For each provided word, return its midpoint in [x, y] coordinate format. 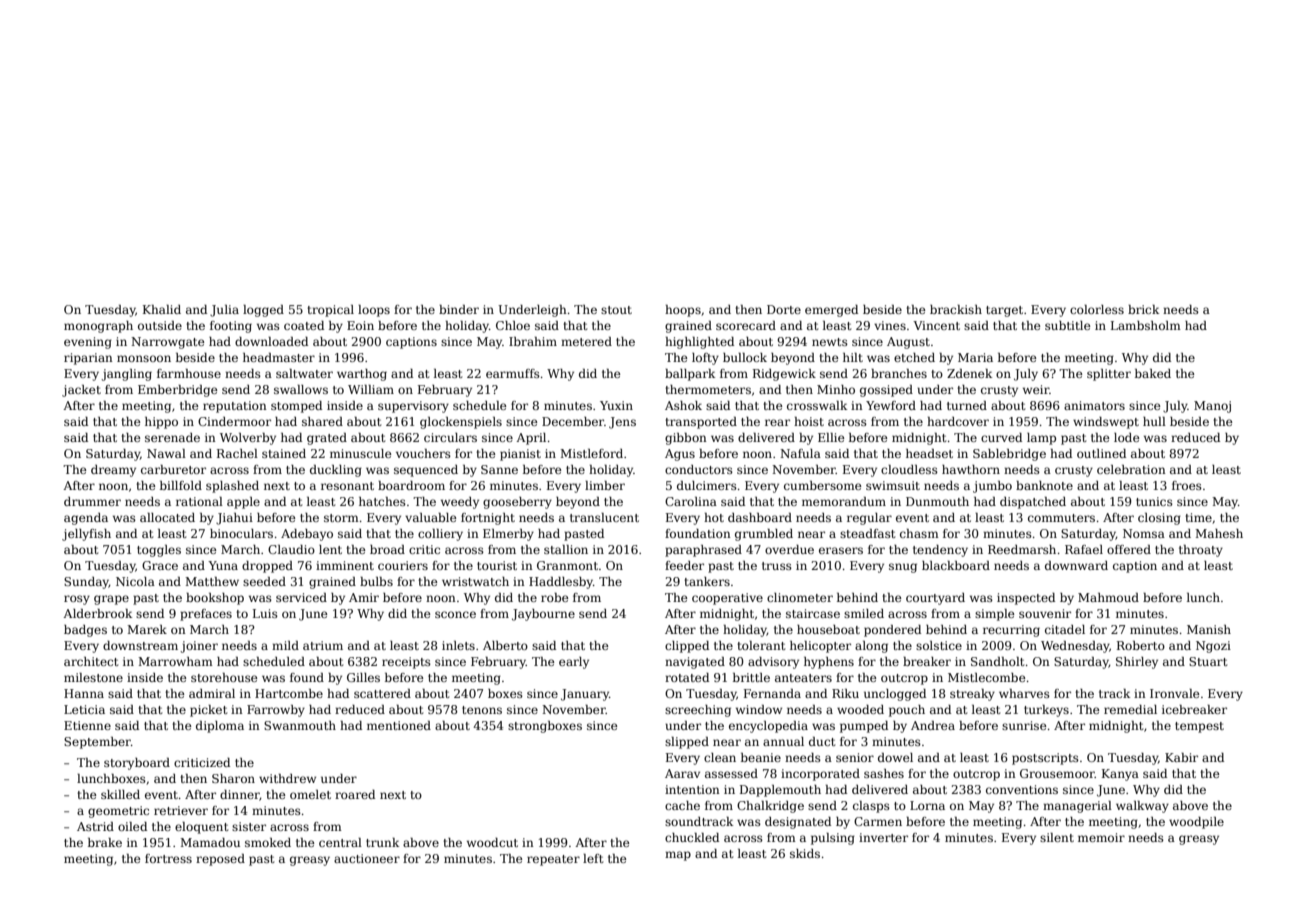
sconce [455, 614]
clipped [687, 647]
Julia [224, 311]
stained [284, 453]
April [531, 439]
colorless [1097, 309]
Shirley [1137, 663]
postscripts [1045, 759]
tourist [497, 565]
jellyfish [86, 535]
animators [1094, 405]
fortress [168, 858]
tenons [482, 710]
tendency [940, 551]
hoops [683, 311]
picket [208, 711]
